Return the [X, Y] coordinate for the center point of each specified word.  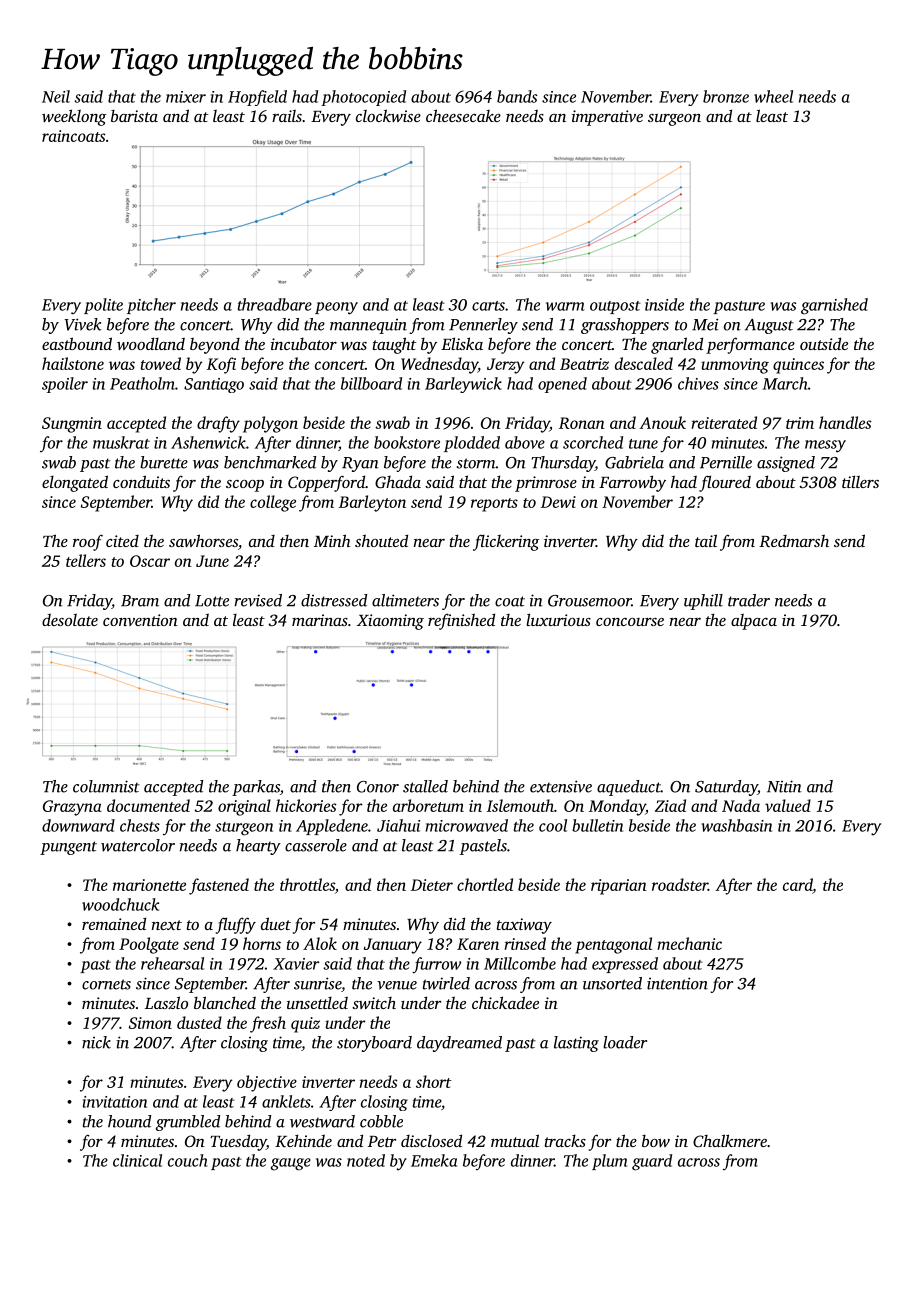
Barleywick [463, 385]
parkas [256, 788]
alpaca [754, 622]
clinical [137, 1160]
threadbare [275, 304]
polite [103, 306]
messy [825, 446]
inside [664, 304]
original [244, 807]
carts [488, 306]
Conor [378, 787]
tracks [565, 1140]
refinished [461, 621]
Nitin [784, 786]
